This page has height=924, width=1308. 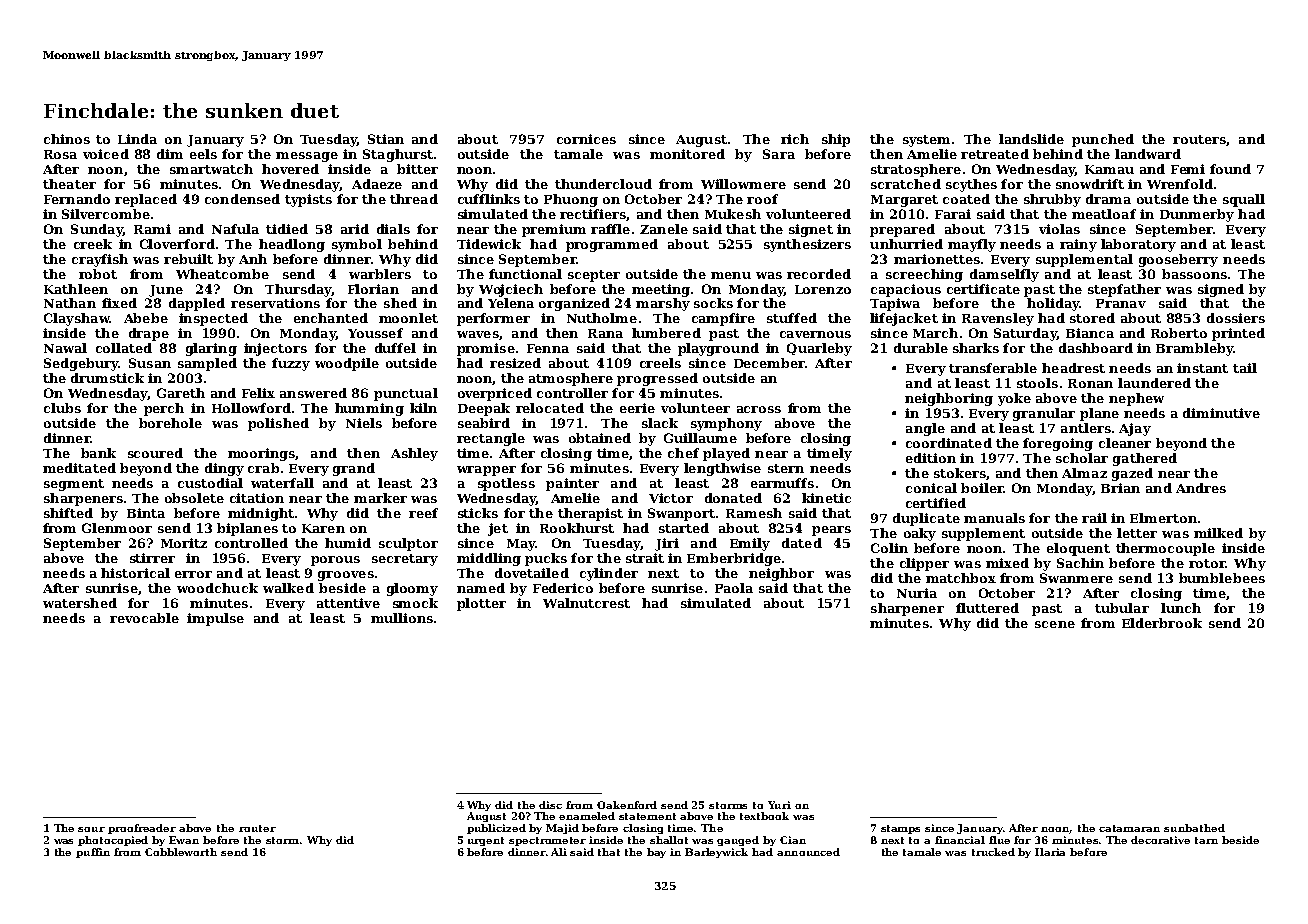 What do you see at coordinates (976, 348) in the page?
I see `sharks` at bounding box center [976, 348].
